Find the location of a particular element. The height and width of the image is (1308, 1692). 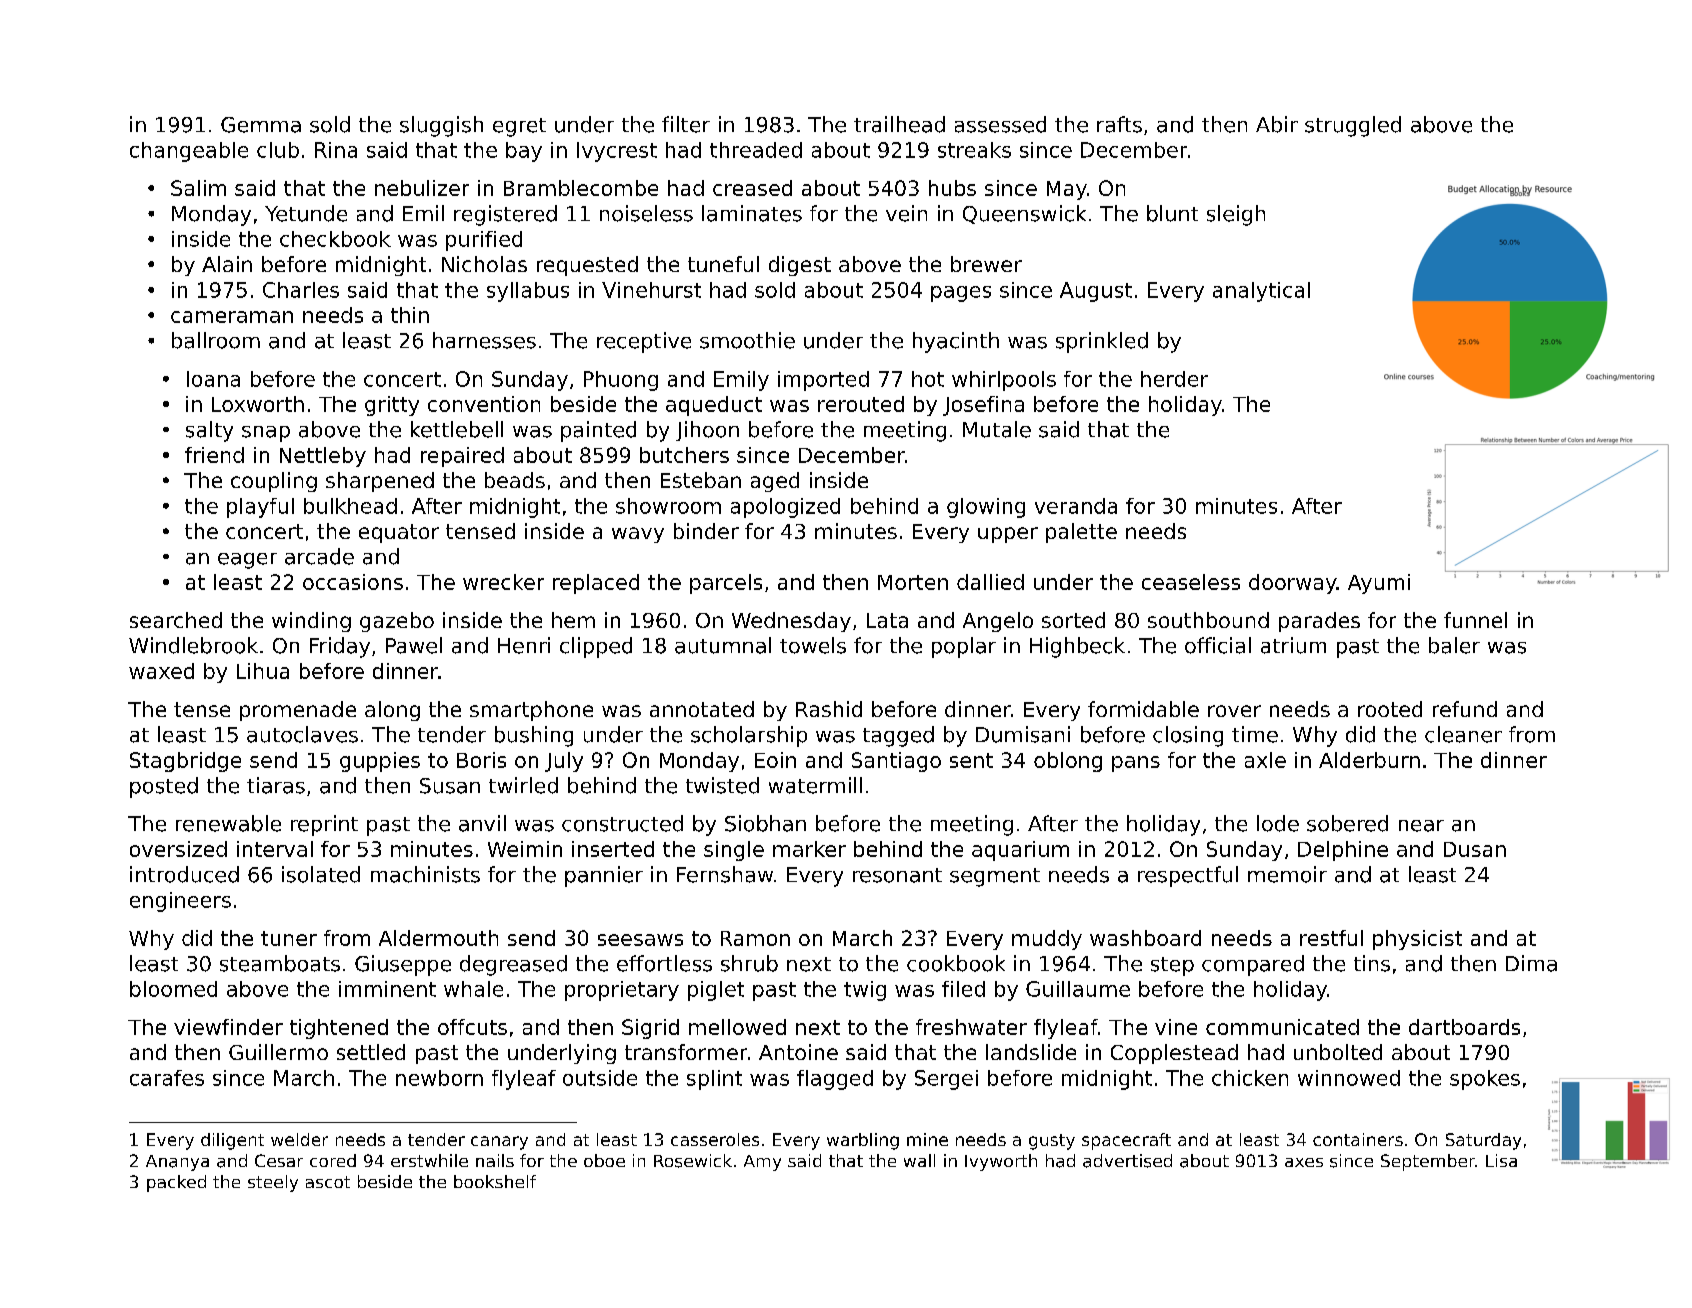

tightened is located at coordinates (339, 1029).
